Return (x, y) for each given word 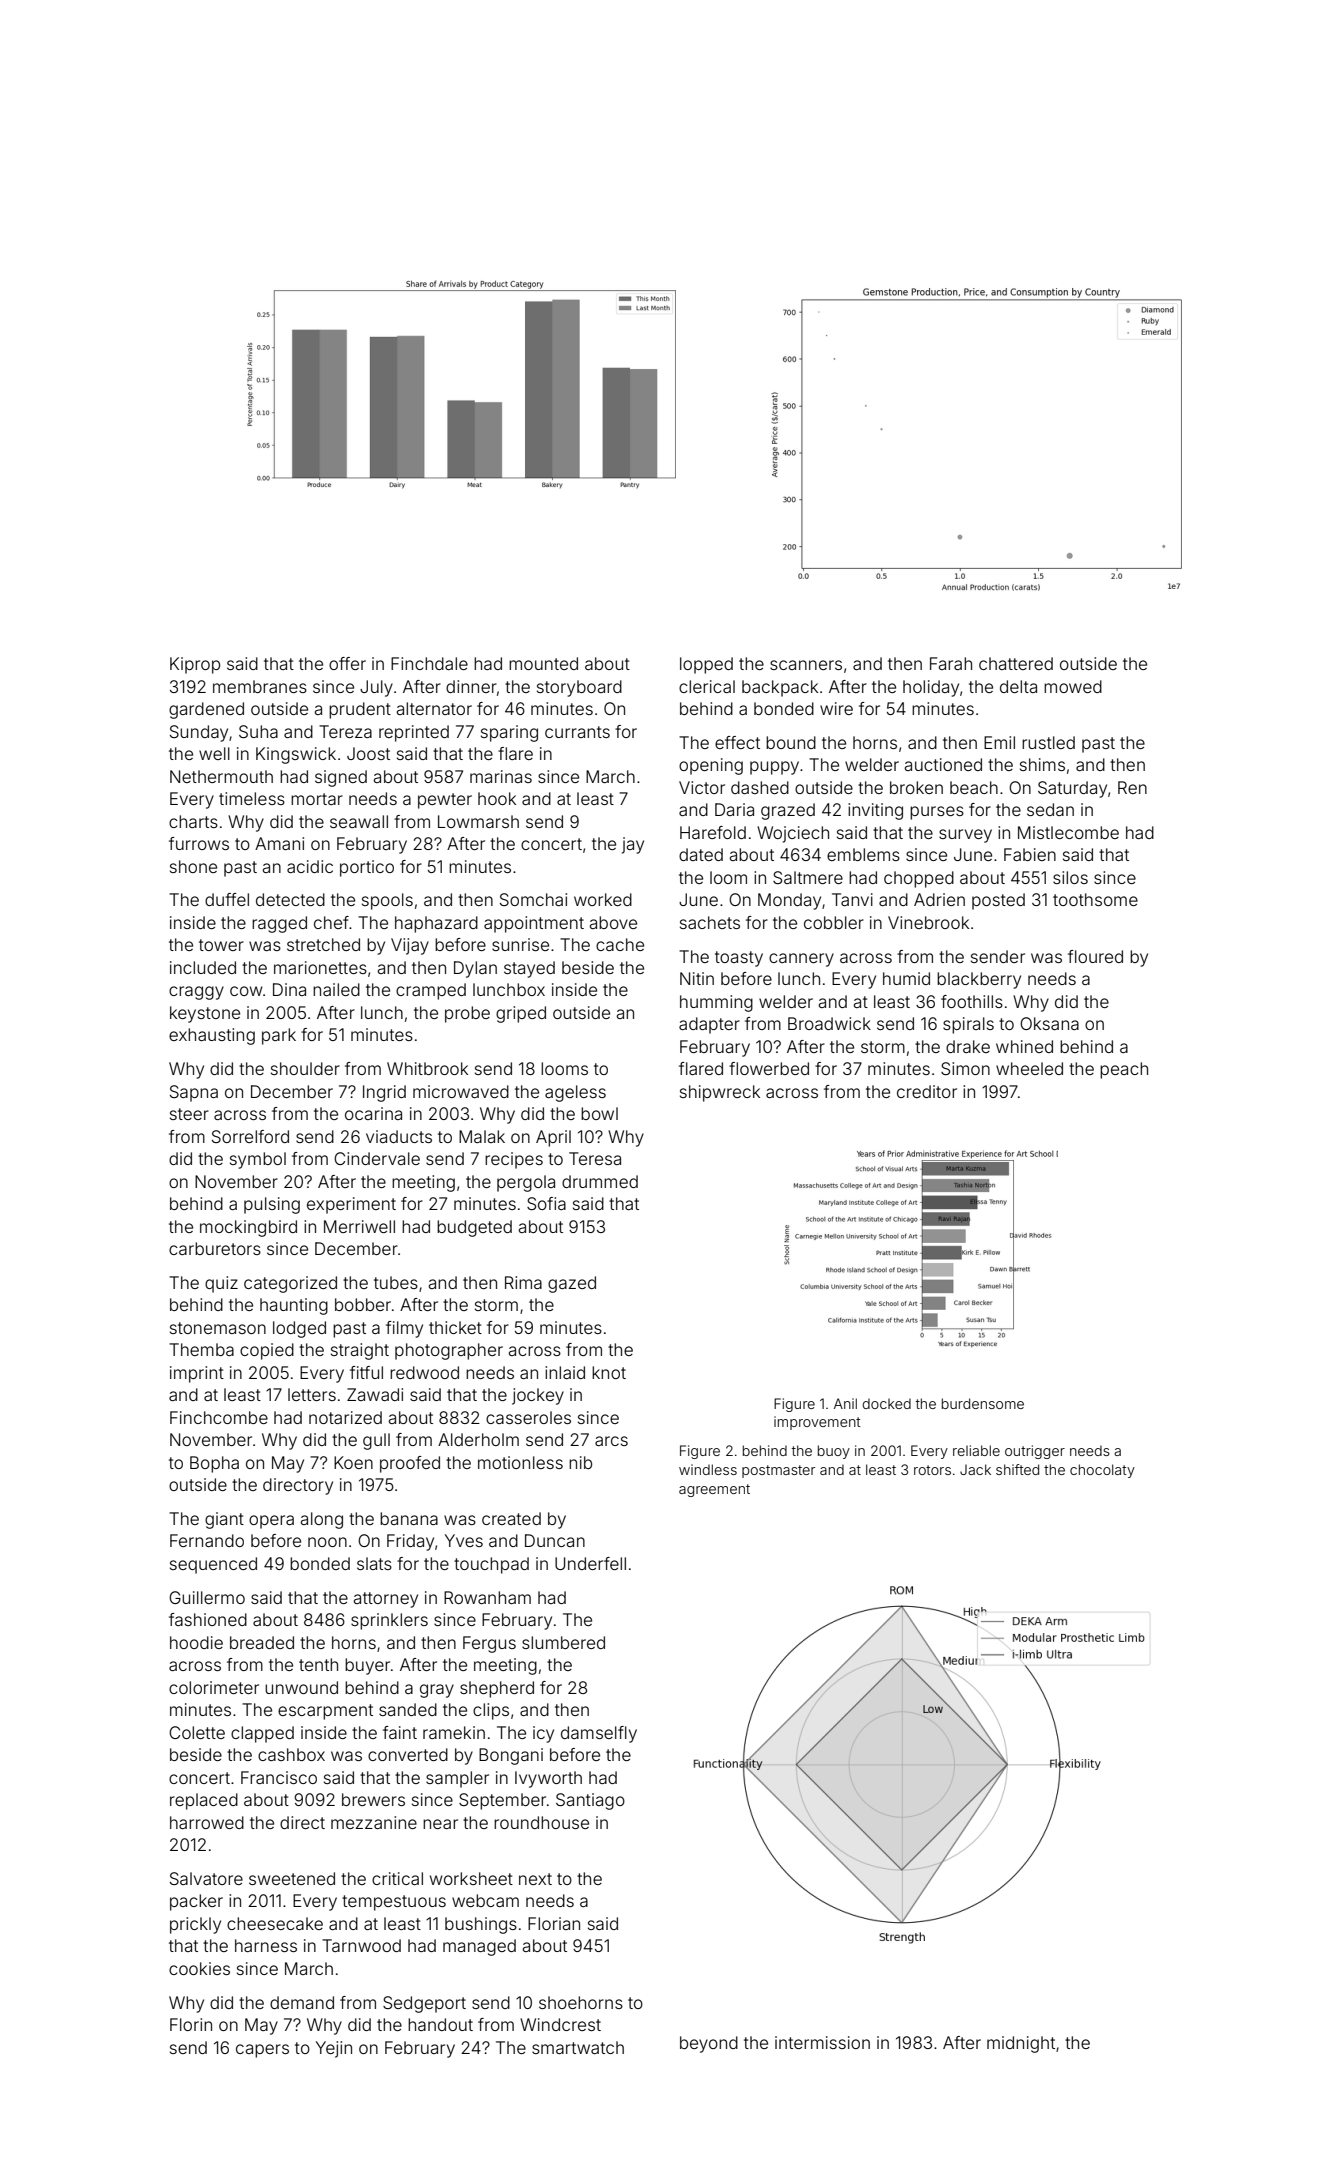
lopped (706, 665)
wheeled (1029, 1068)
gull (376, 1441)
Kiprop (195, 665)
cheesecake (275, 1923)
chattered (1016, 663)
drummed (600, 1181)
